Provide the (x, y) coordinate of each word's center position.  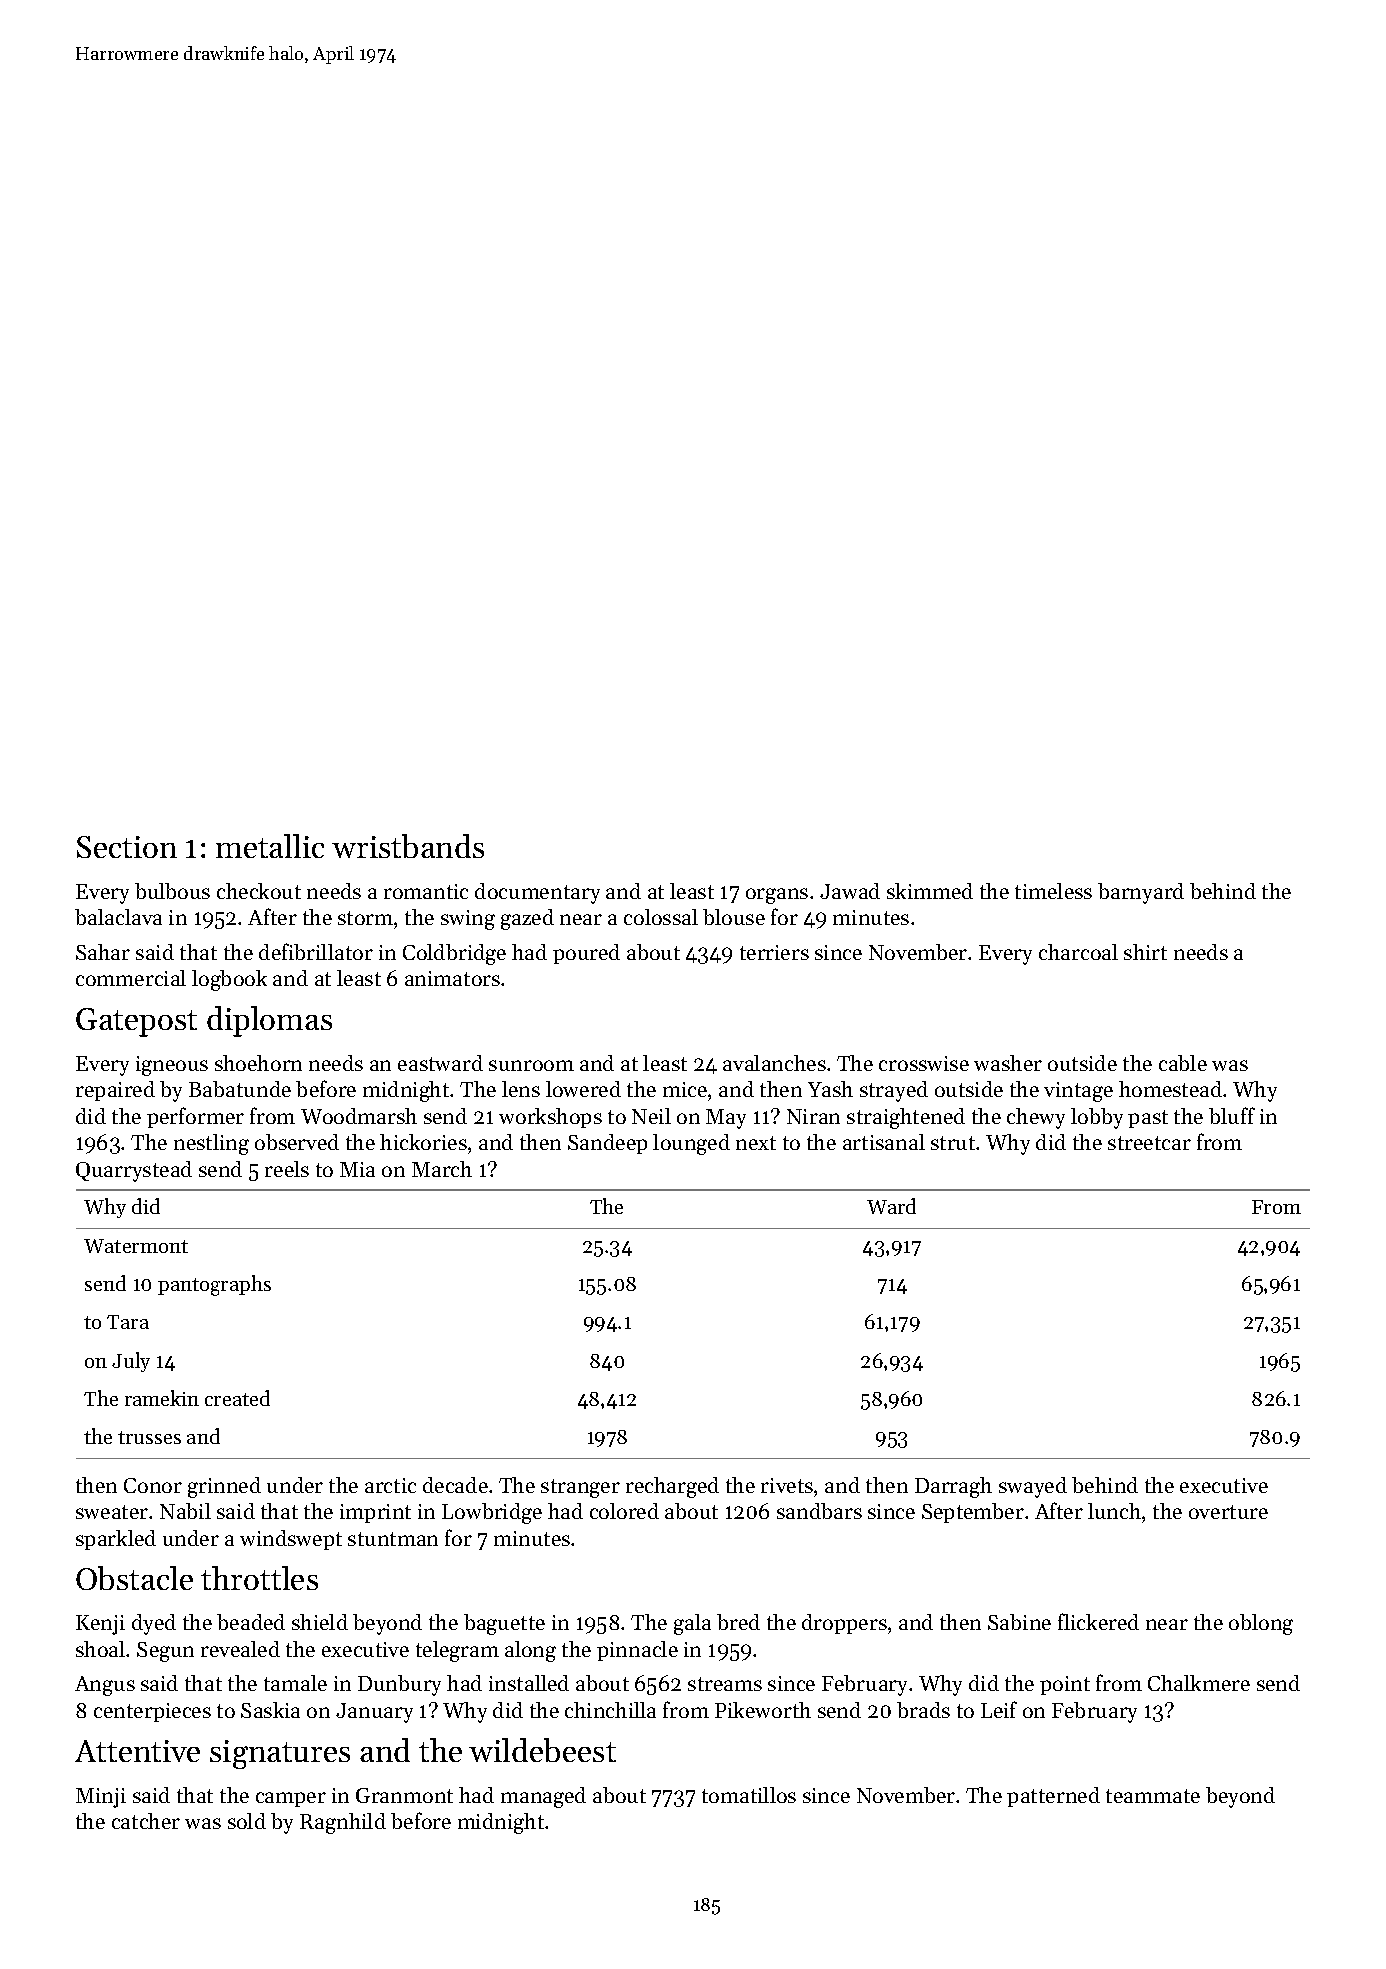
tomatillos (749, 1795)
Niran (813, 1116)
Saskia (270, 1710)
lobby (1097, 1118)
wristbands (408, 846)
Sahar (103, 952)
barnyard (1141, 893)
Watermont (136, 1246)
